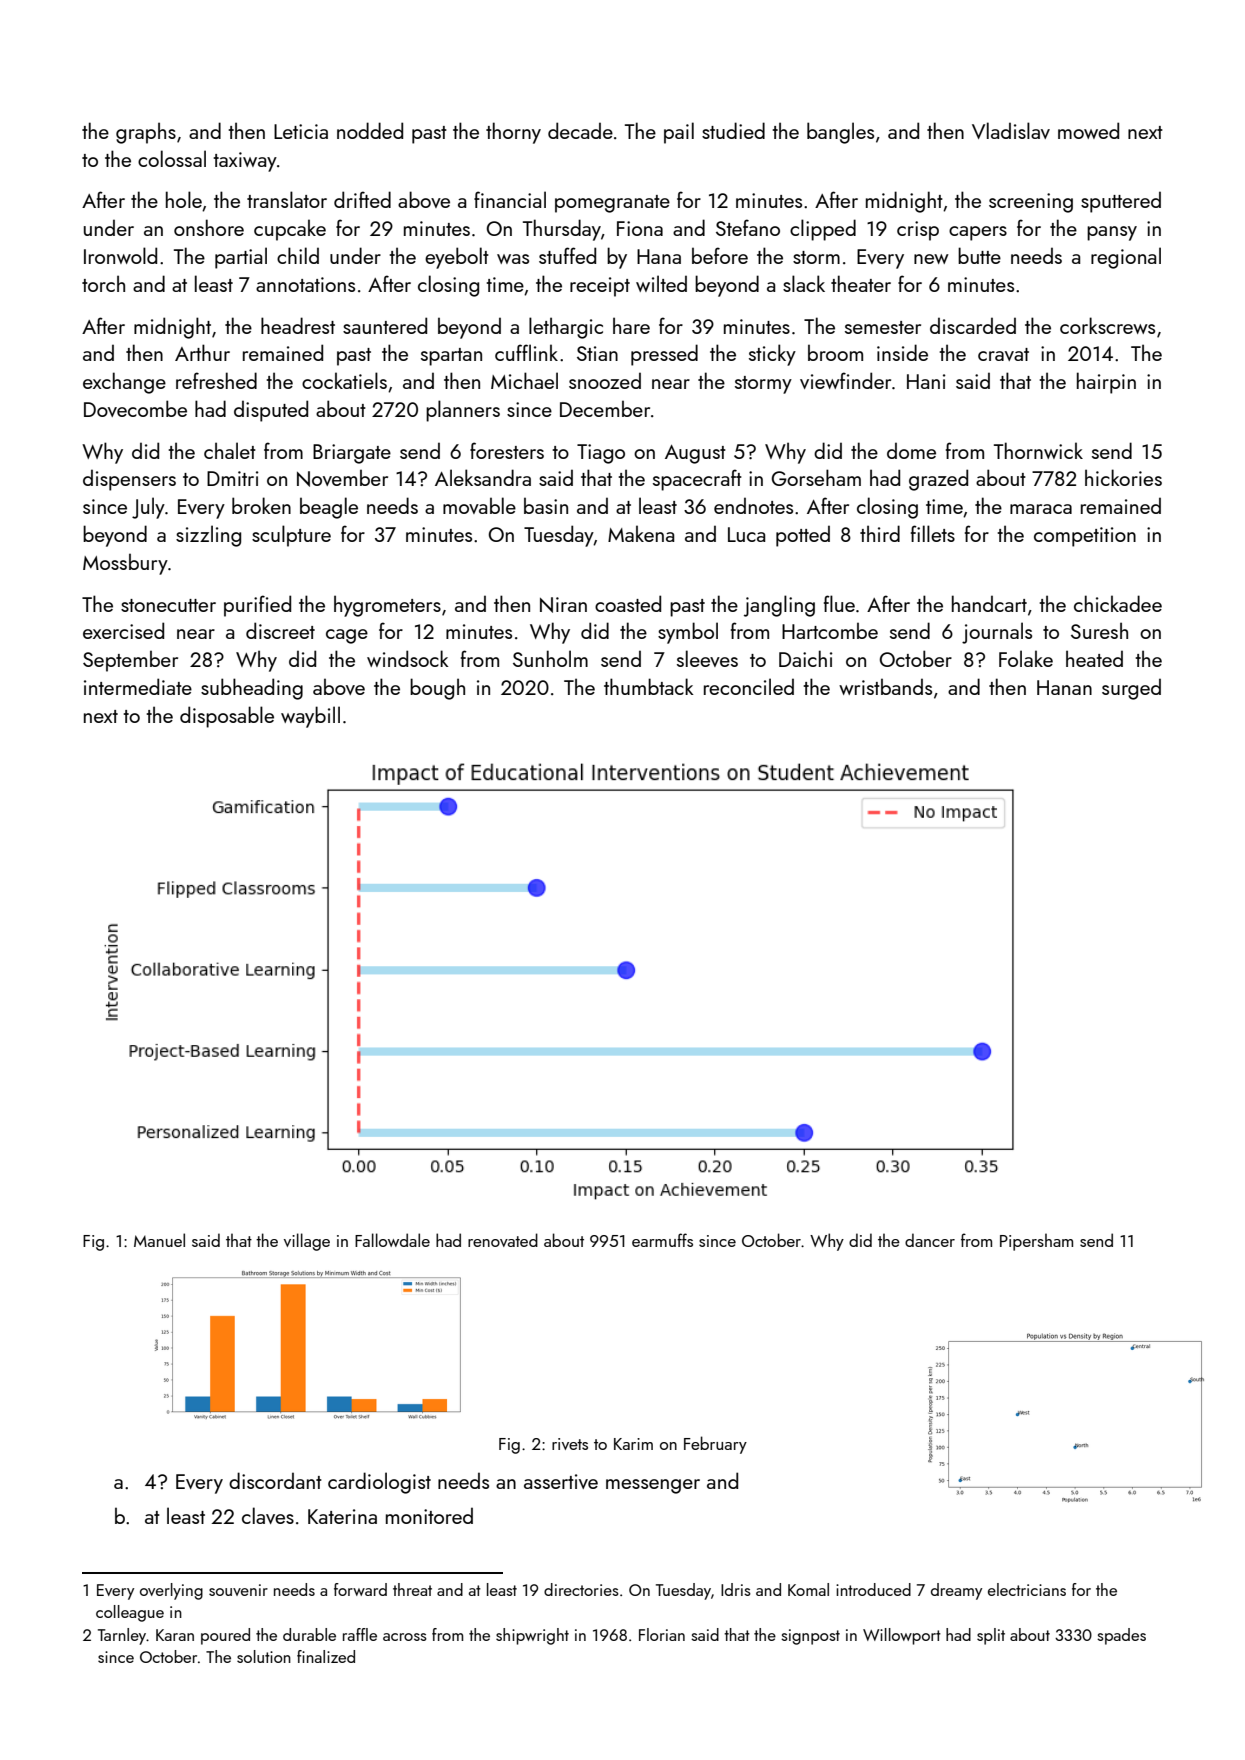  What do you see at coordinates (307, 1242) in the page?
I see `village` at bounding box center [307, 1242].
